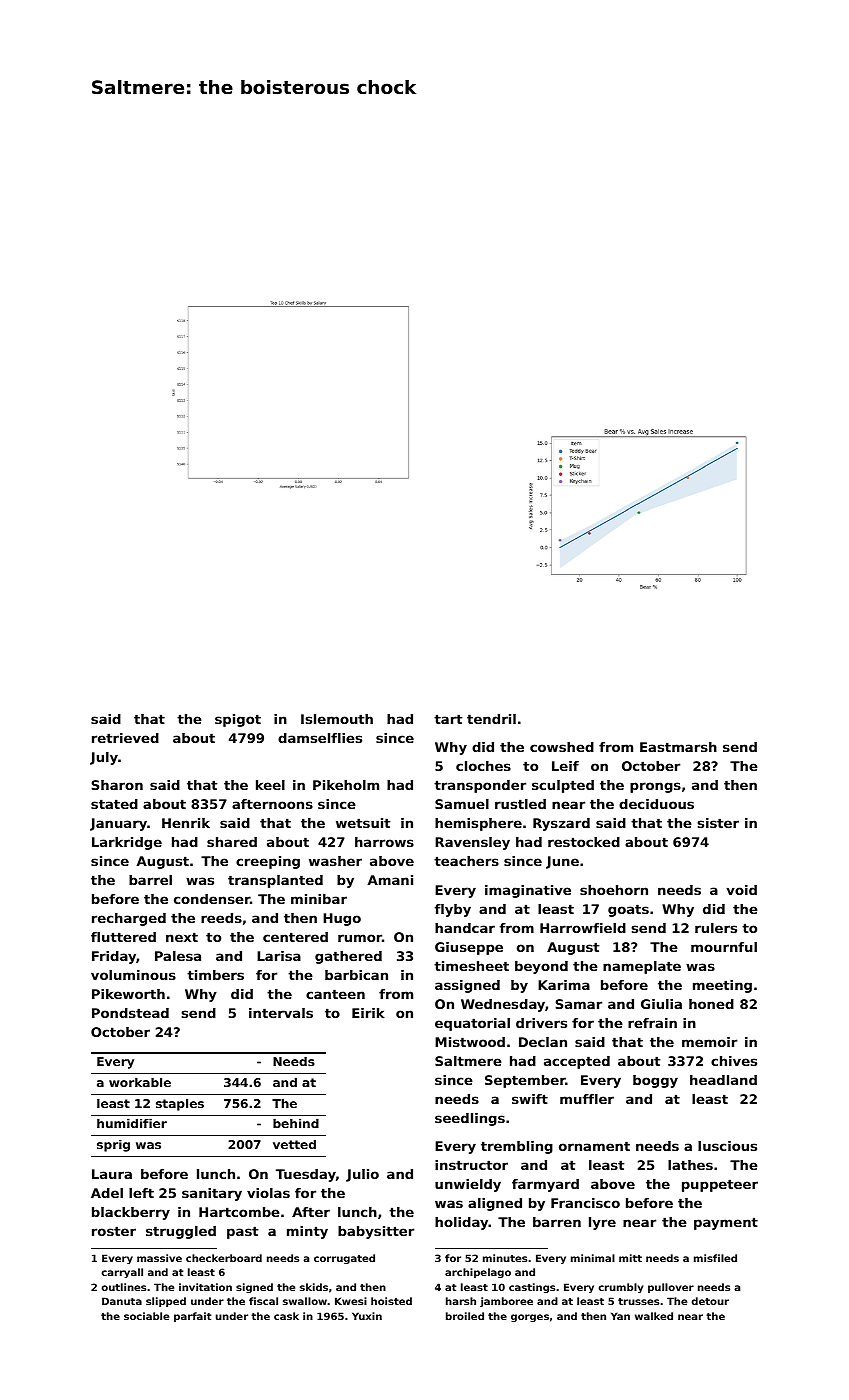 The width and height of the screenshot is (849, 1400). What do you see at coordinates (376, 1232) in the screenshot?
I see `babysitter` at bounding box center [376, 1232].
